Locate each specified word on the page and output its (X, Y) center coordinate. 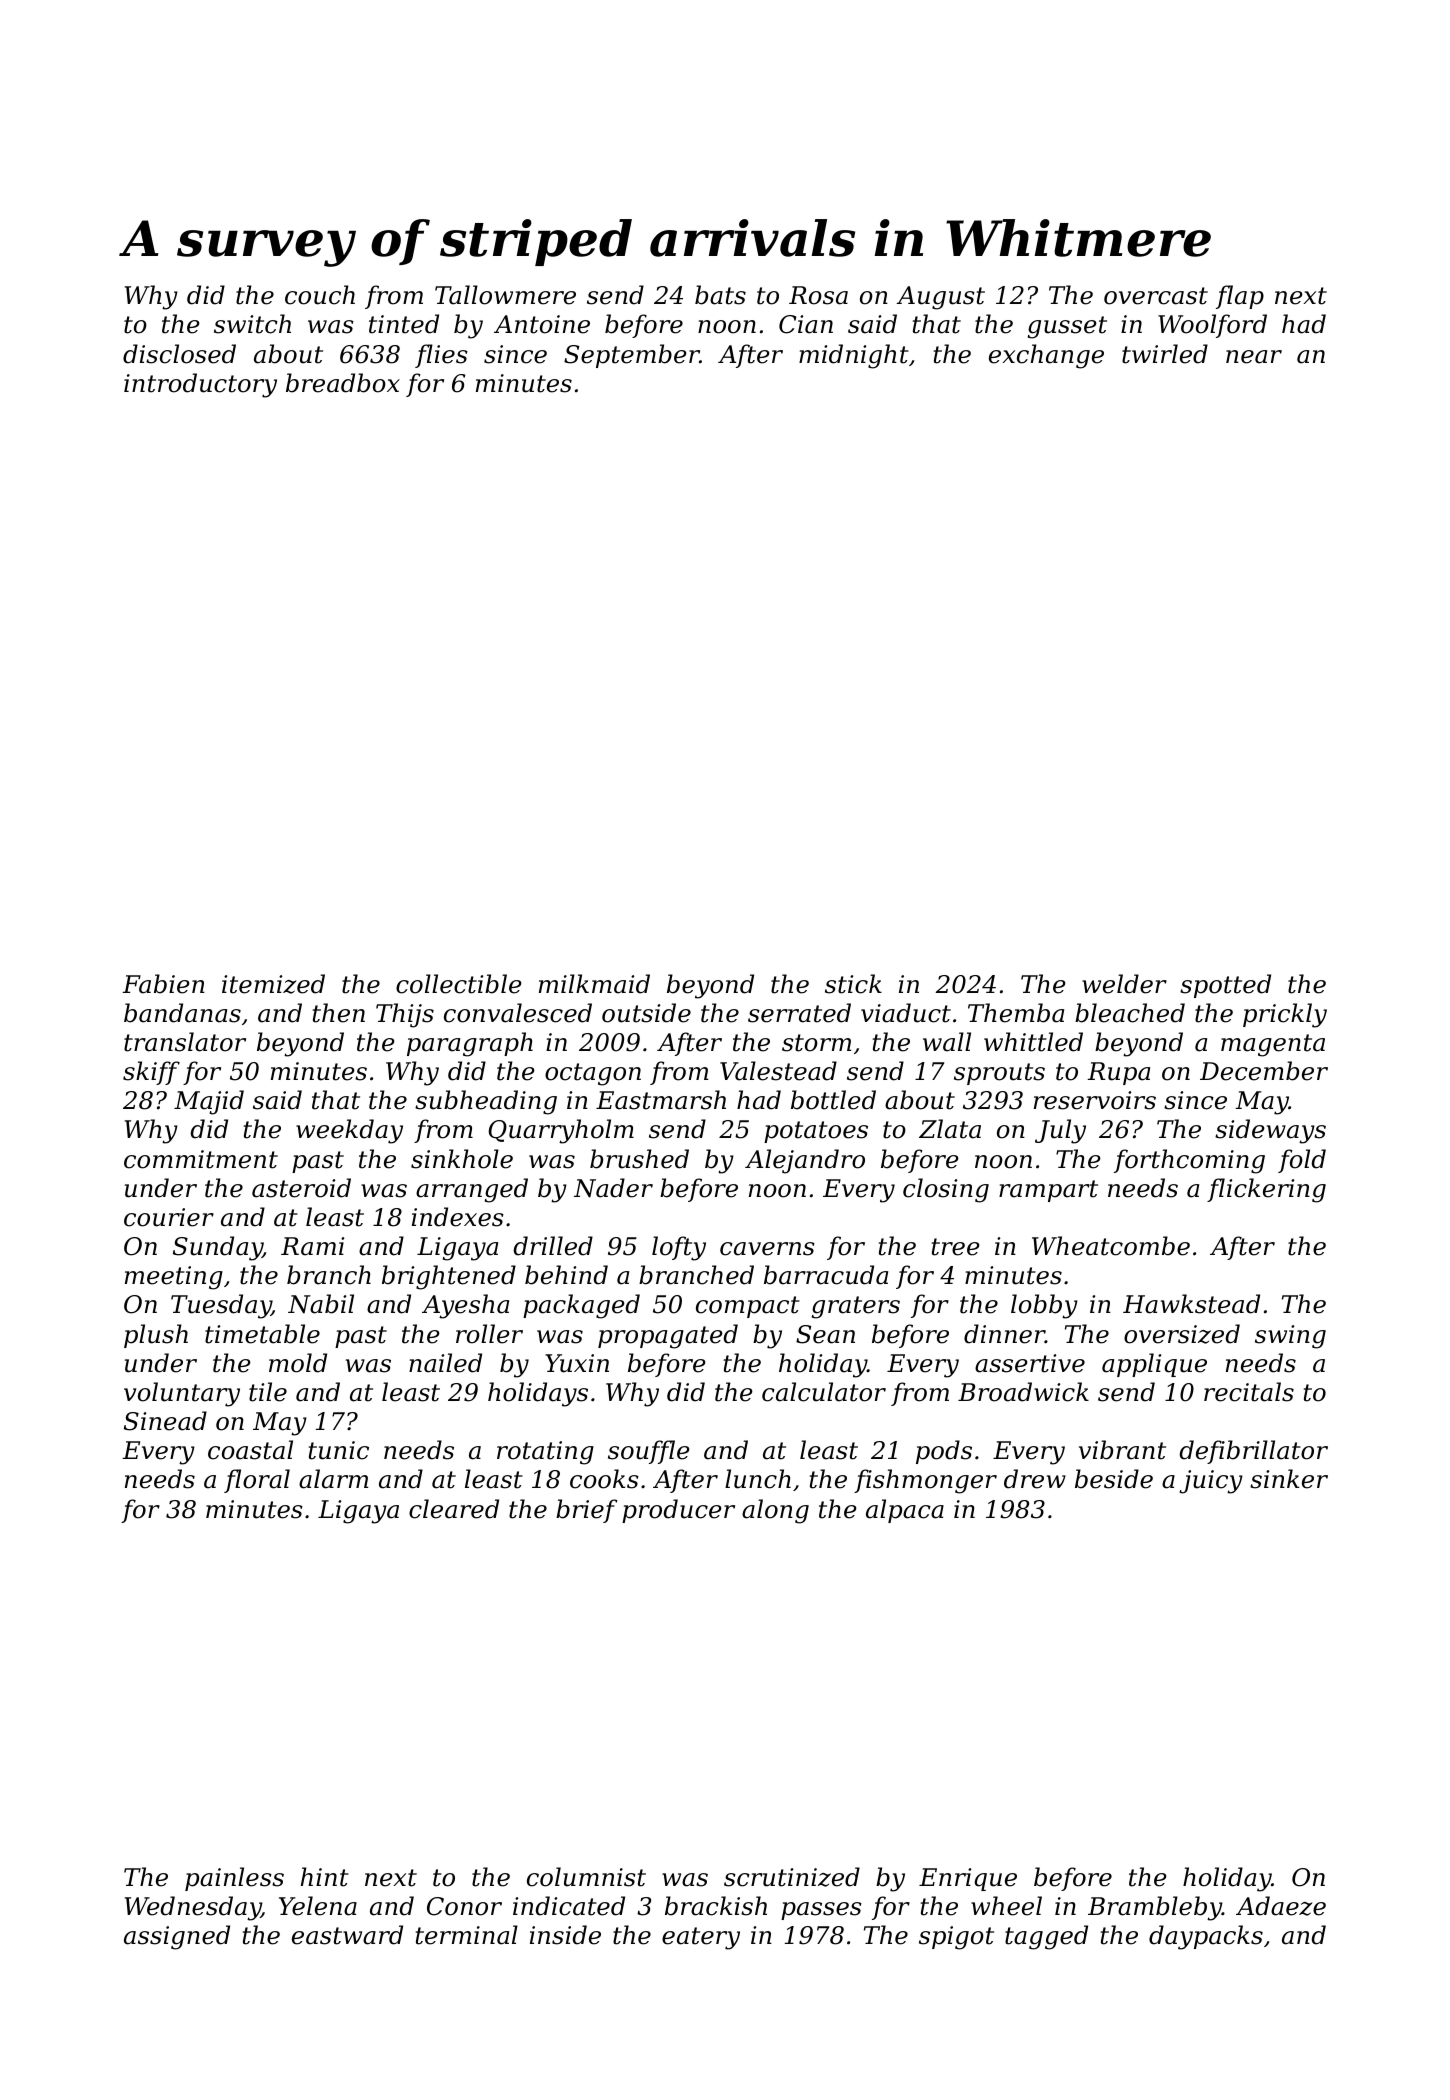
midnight (854, 356)
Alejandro (805, 1161)
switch (252, 324)
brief (586, 1511)
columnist (586, 1877)
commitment (201, 1159)
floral (257, 1481)
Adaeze (1281, 1906)
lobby (1044, 1306)
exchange (1046, 356)
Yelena (318, 1906)
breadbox (343, 383)
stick (853, 984)
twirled (1165, 354)
